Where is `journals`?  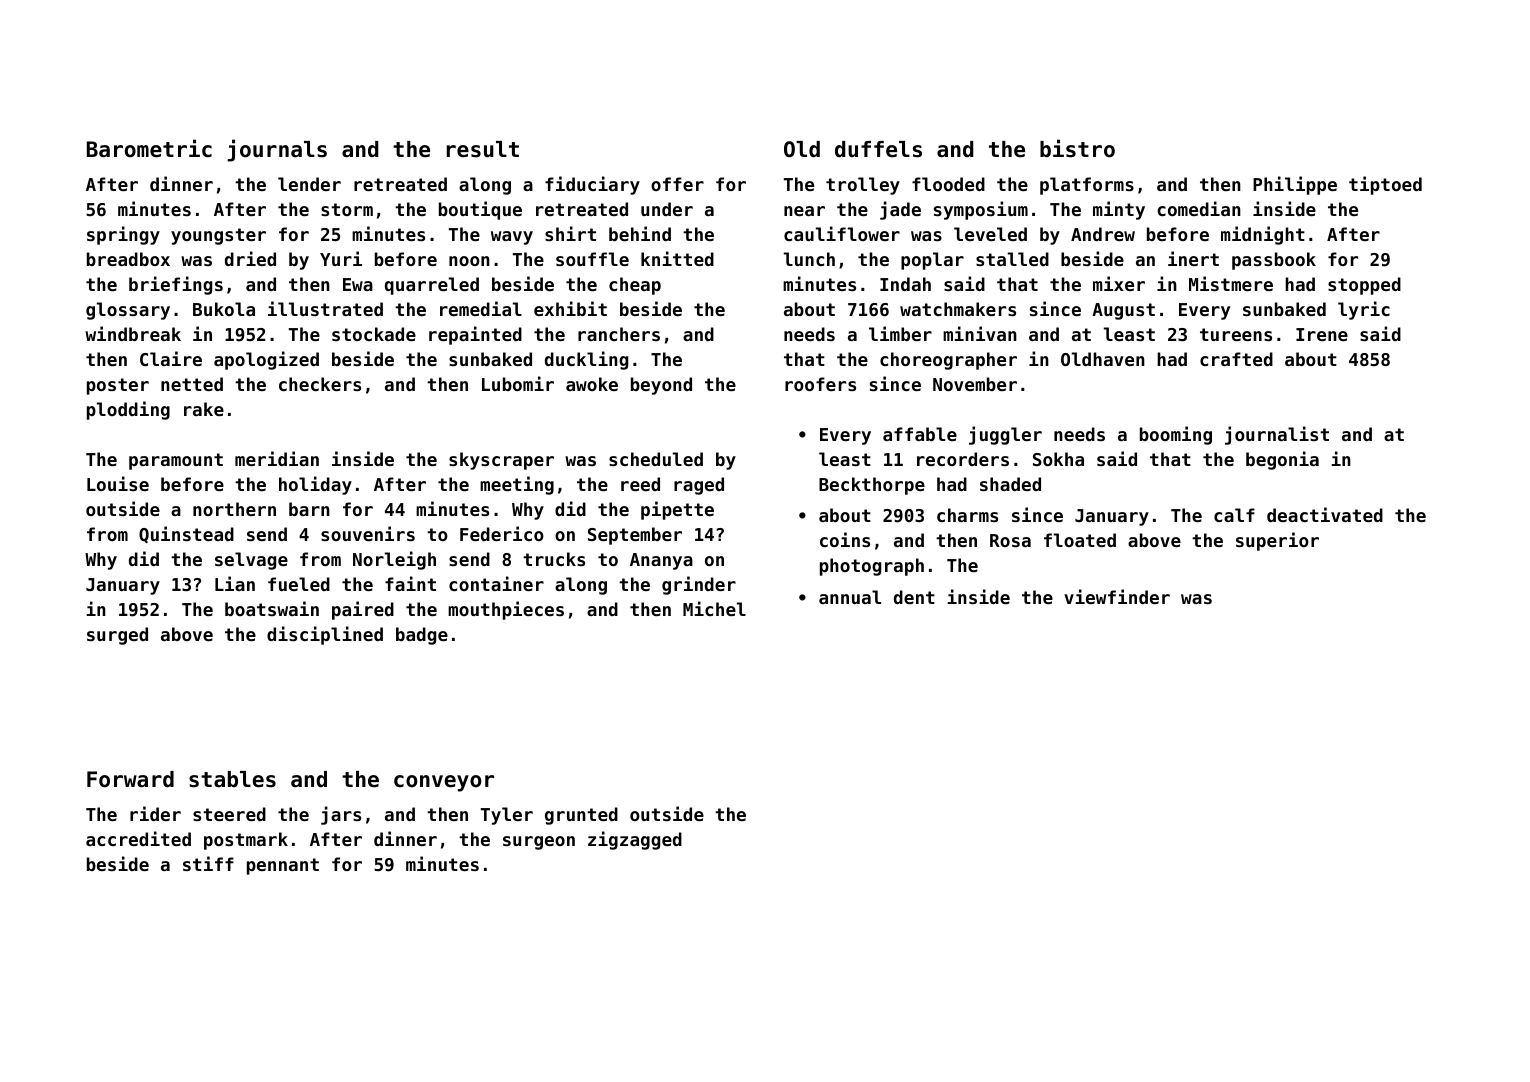
journals is located at coordinates (277, 150).
